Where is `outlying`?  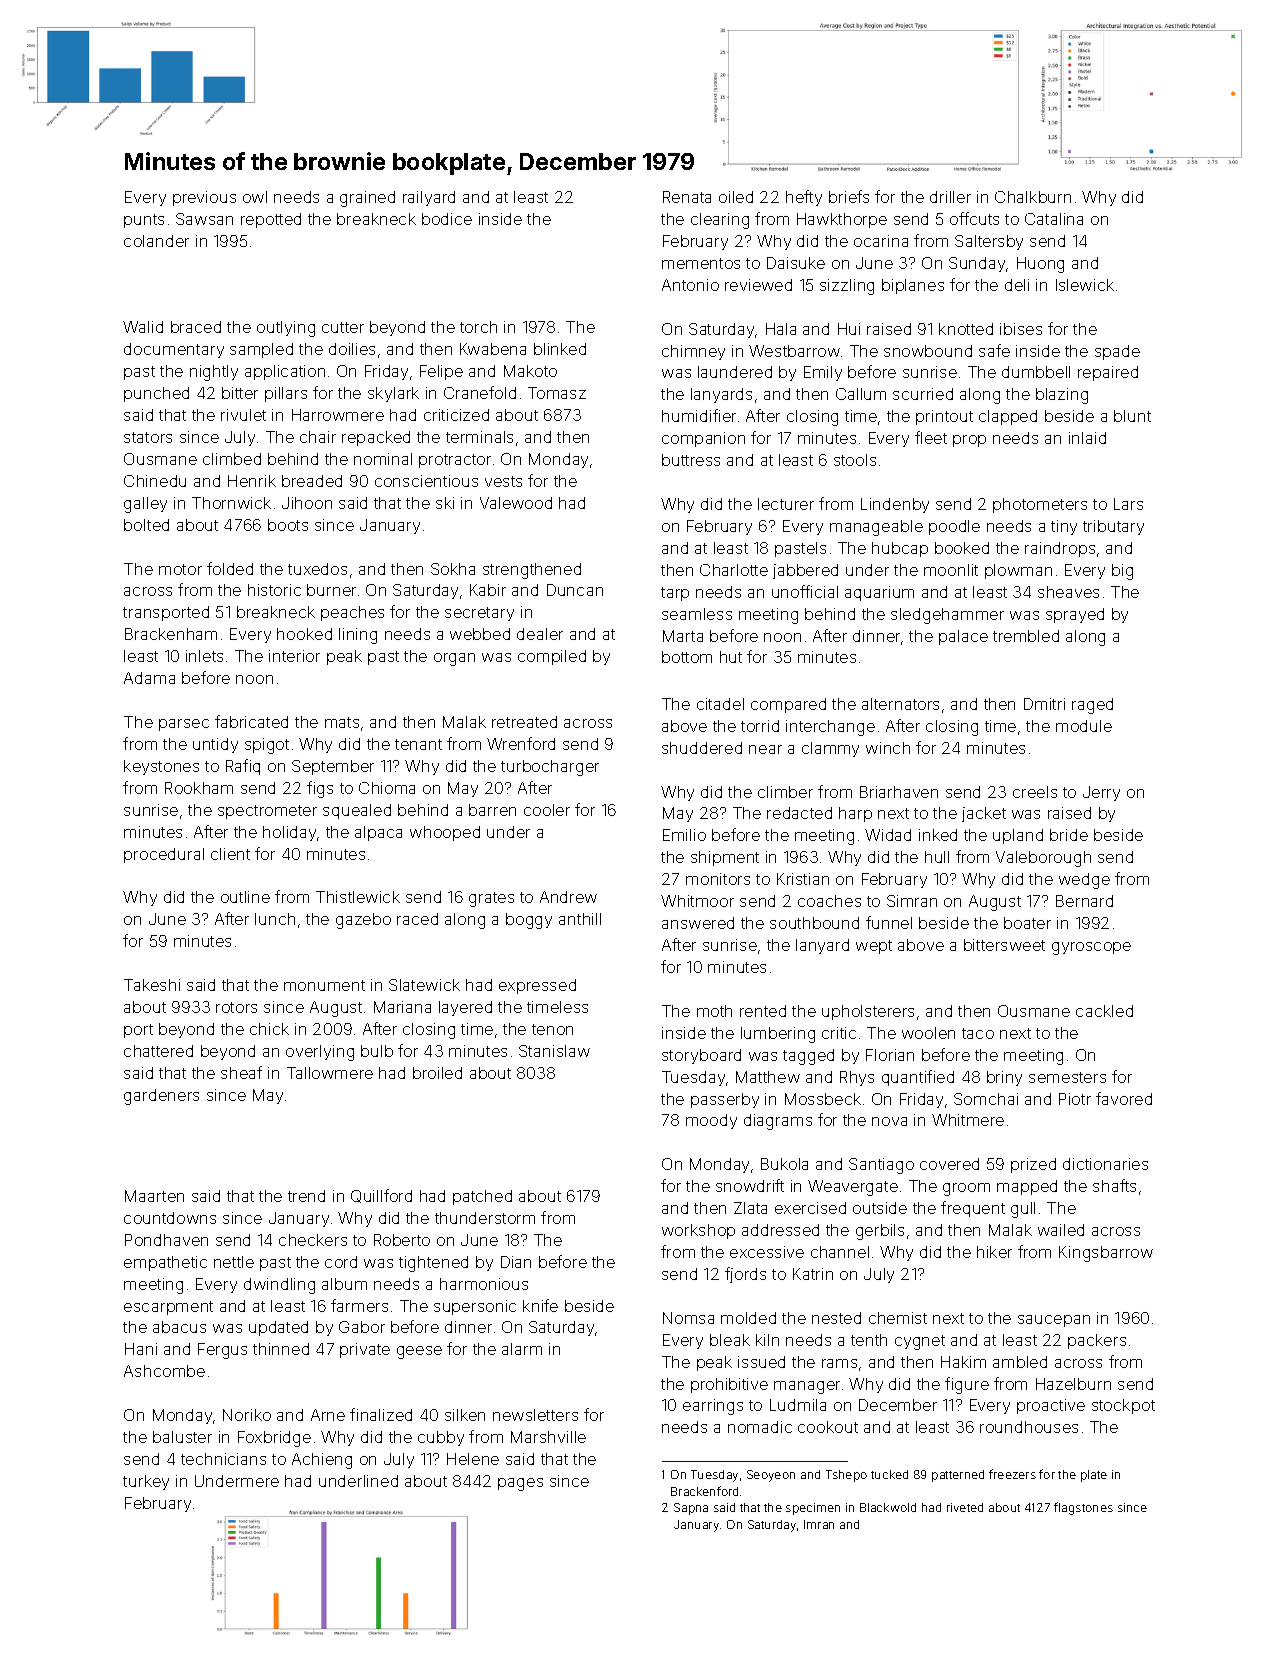
outlying is located at coordinates (286, 329).
